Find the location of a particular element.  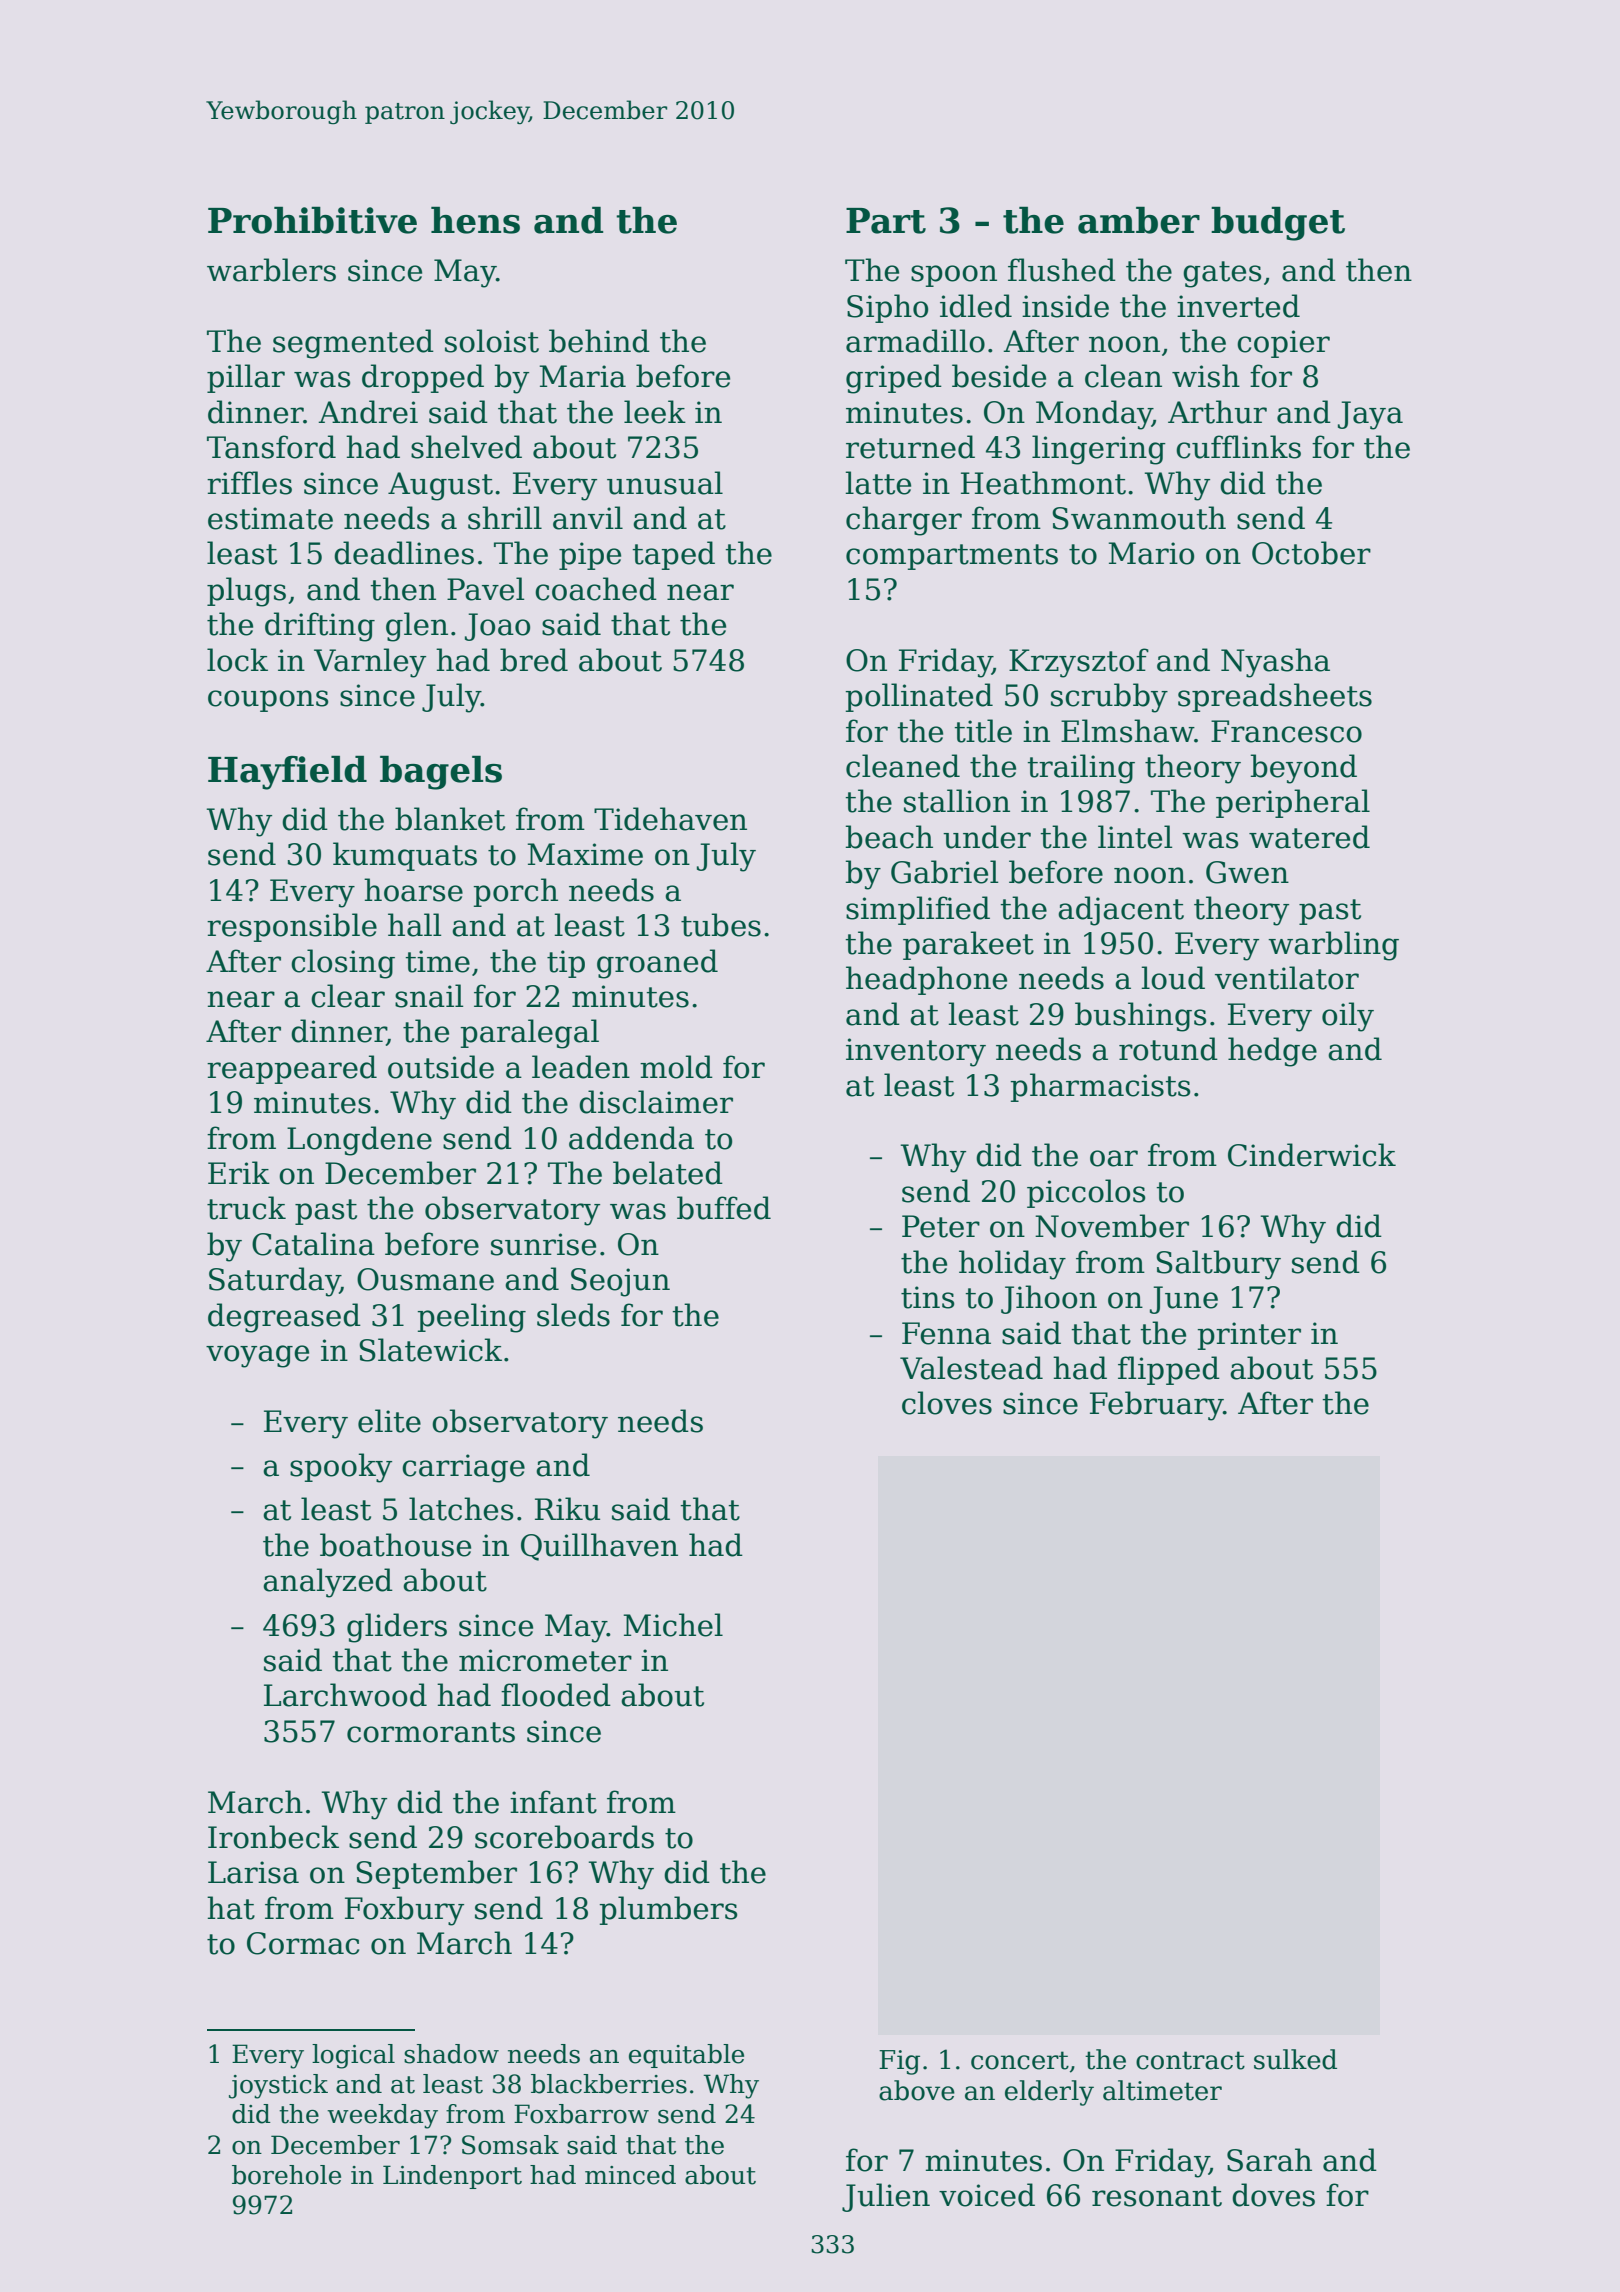

borehole is located at coordinates (286, 2175).
